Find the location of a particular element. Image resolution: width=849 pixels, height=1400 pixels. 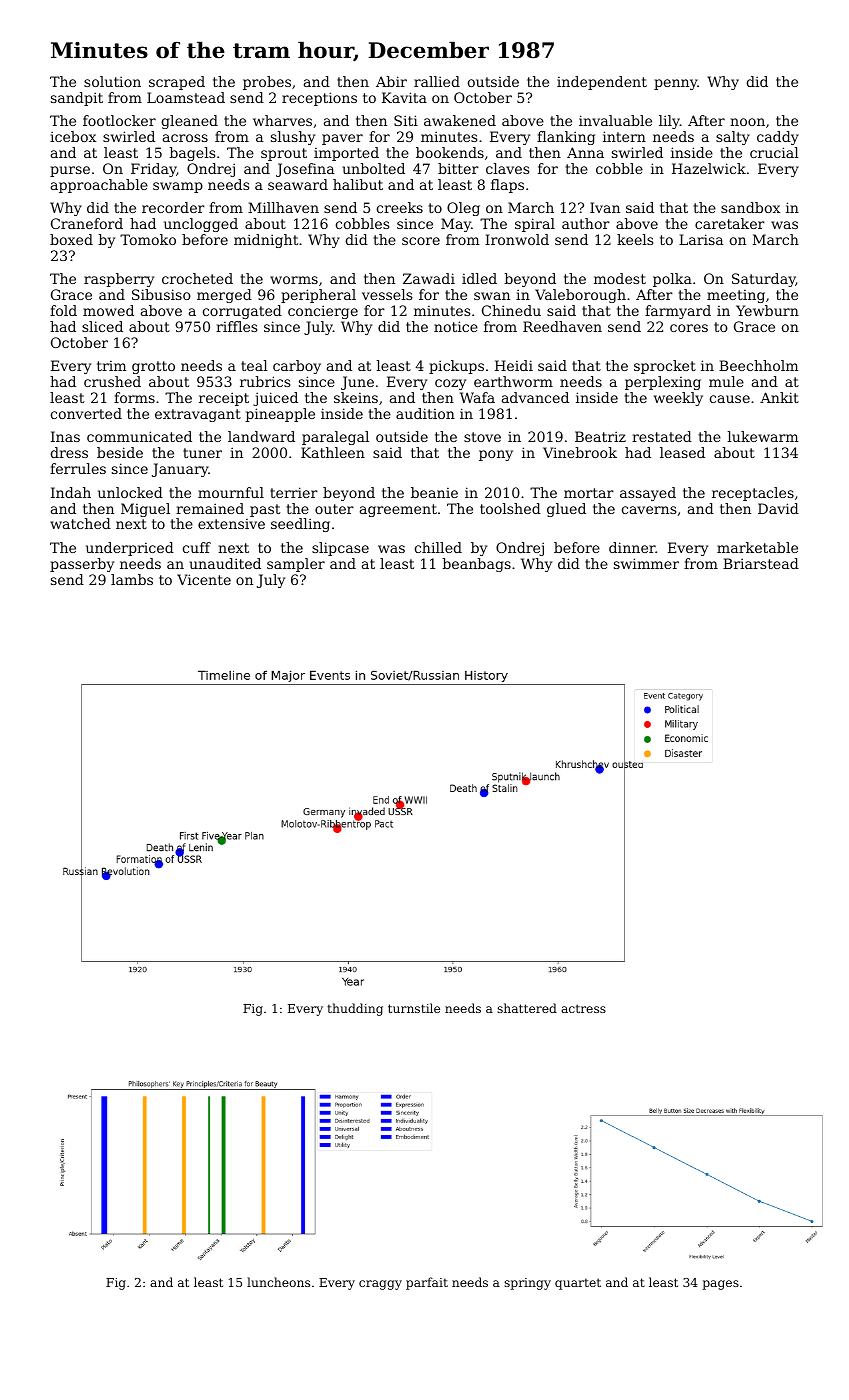

boxed is located at coordinates (71, 239).
